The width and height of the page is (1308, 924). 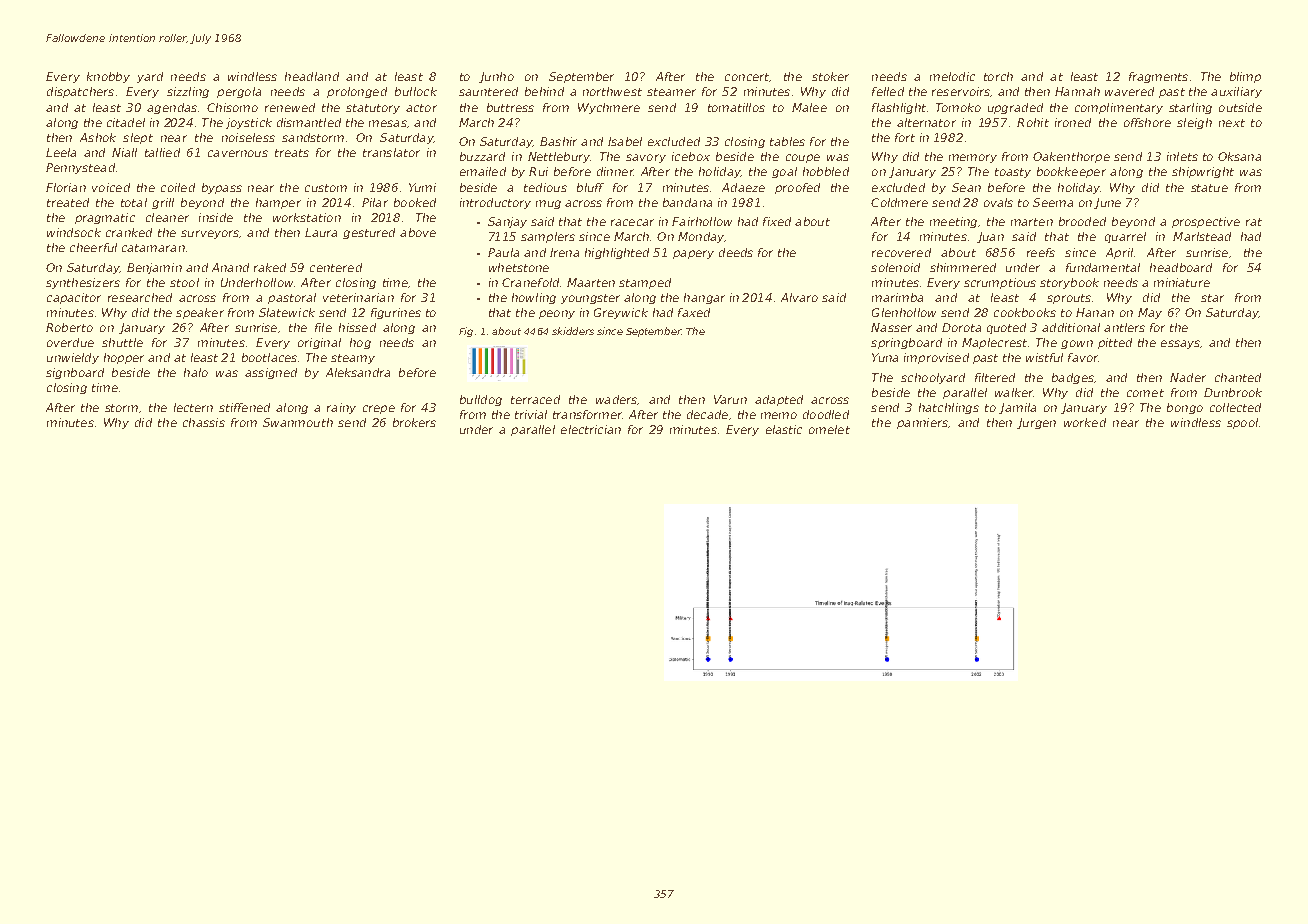 I want to click on Junho, so click(x=496, y=77).
